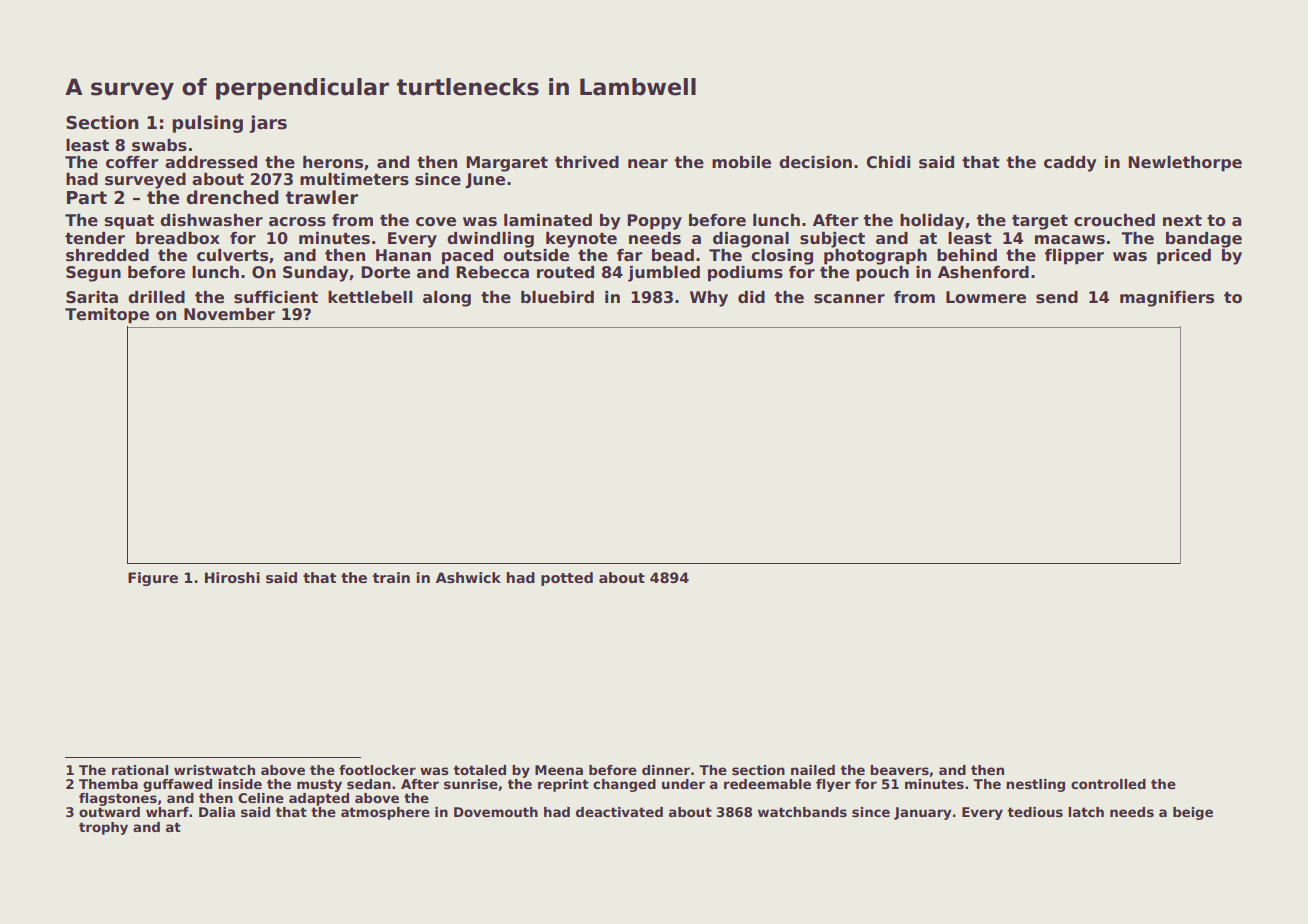  What do you see at coordinates (217, 812) in the screenshot?
I see `Dalia` at bounding box center [217, 812].
